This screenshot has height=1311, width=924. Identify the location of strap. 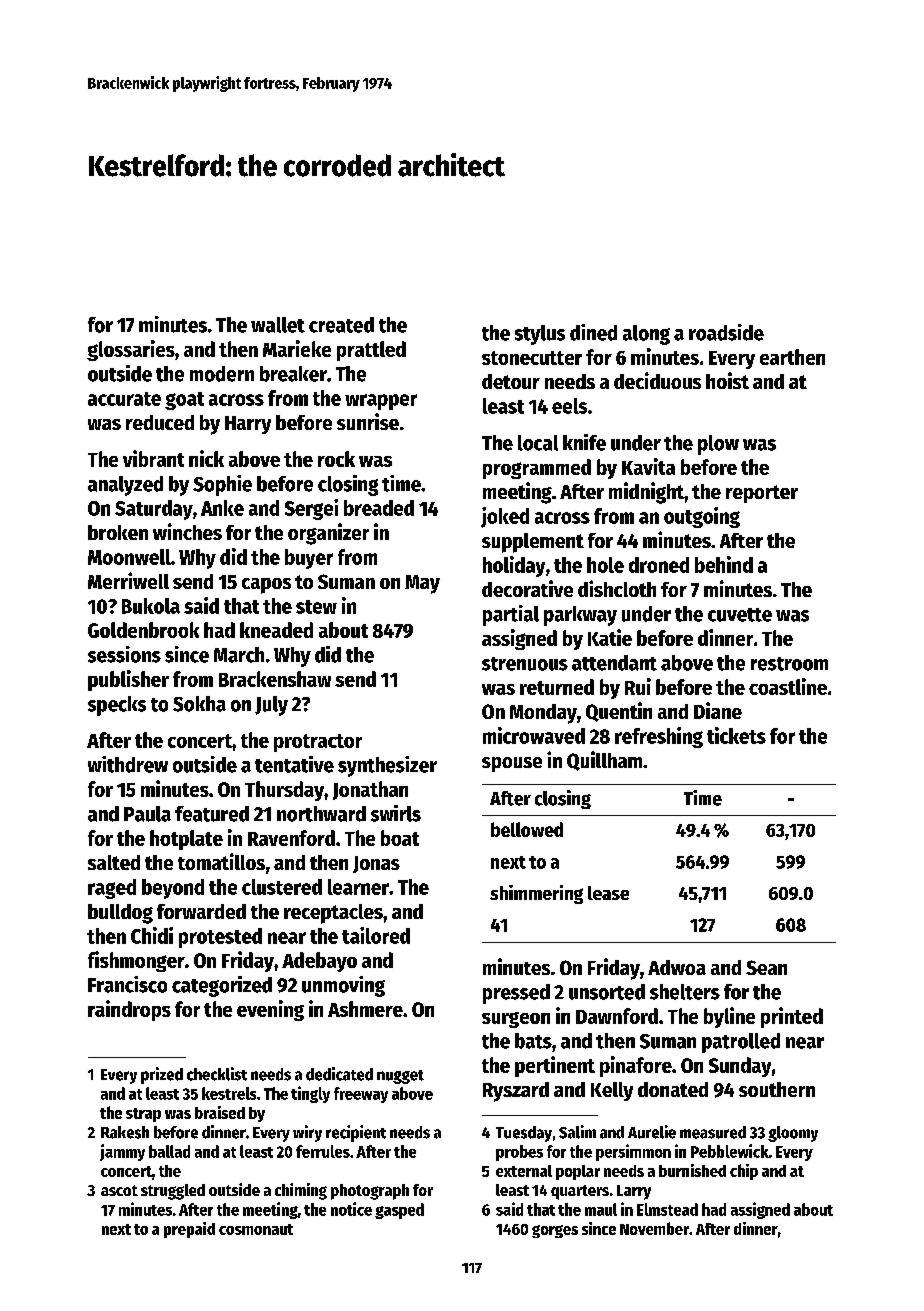
(143, 1115).
